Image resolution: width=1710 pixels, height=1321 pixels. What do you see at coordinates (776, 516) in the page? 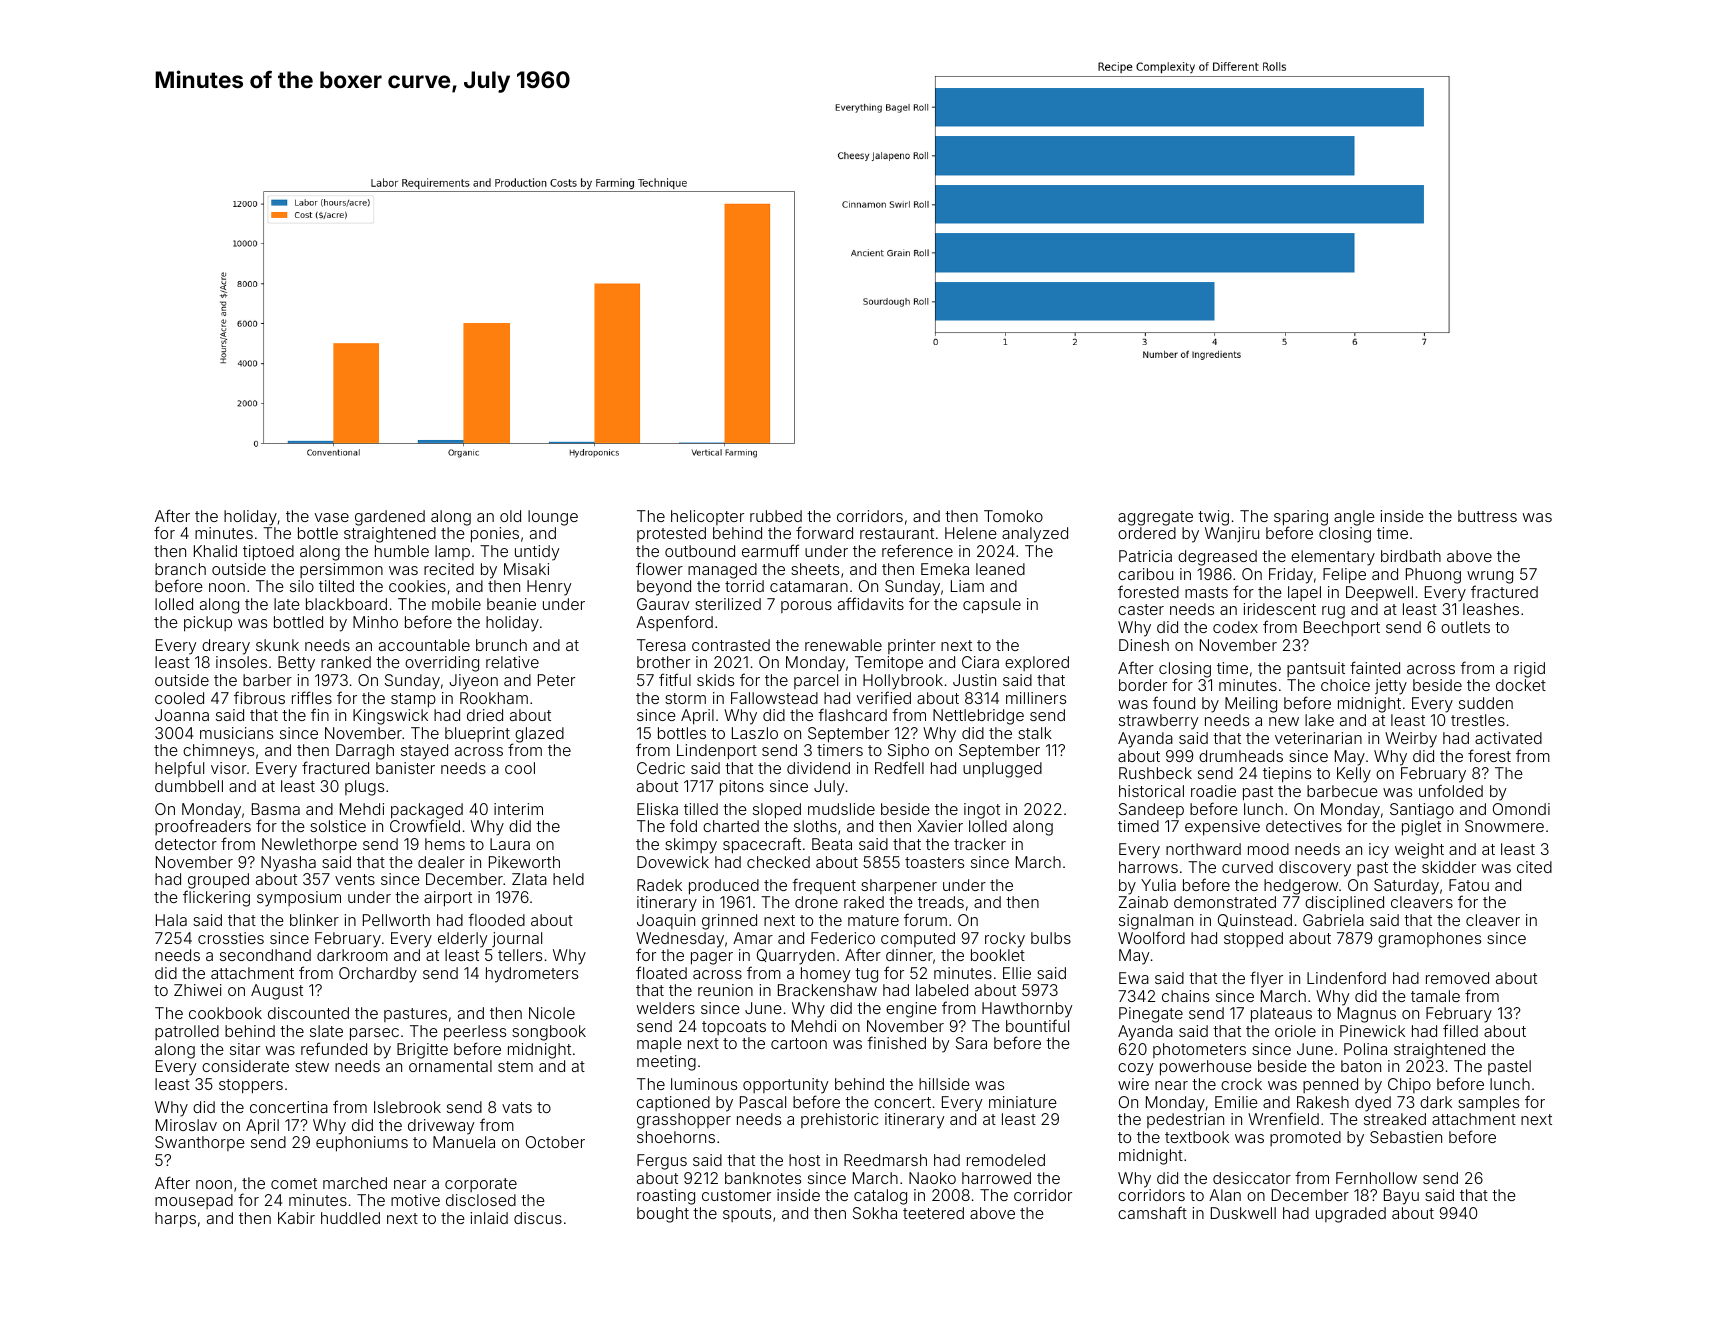
I see `rubbed` at bounding box center [776, 516].
